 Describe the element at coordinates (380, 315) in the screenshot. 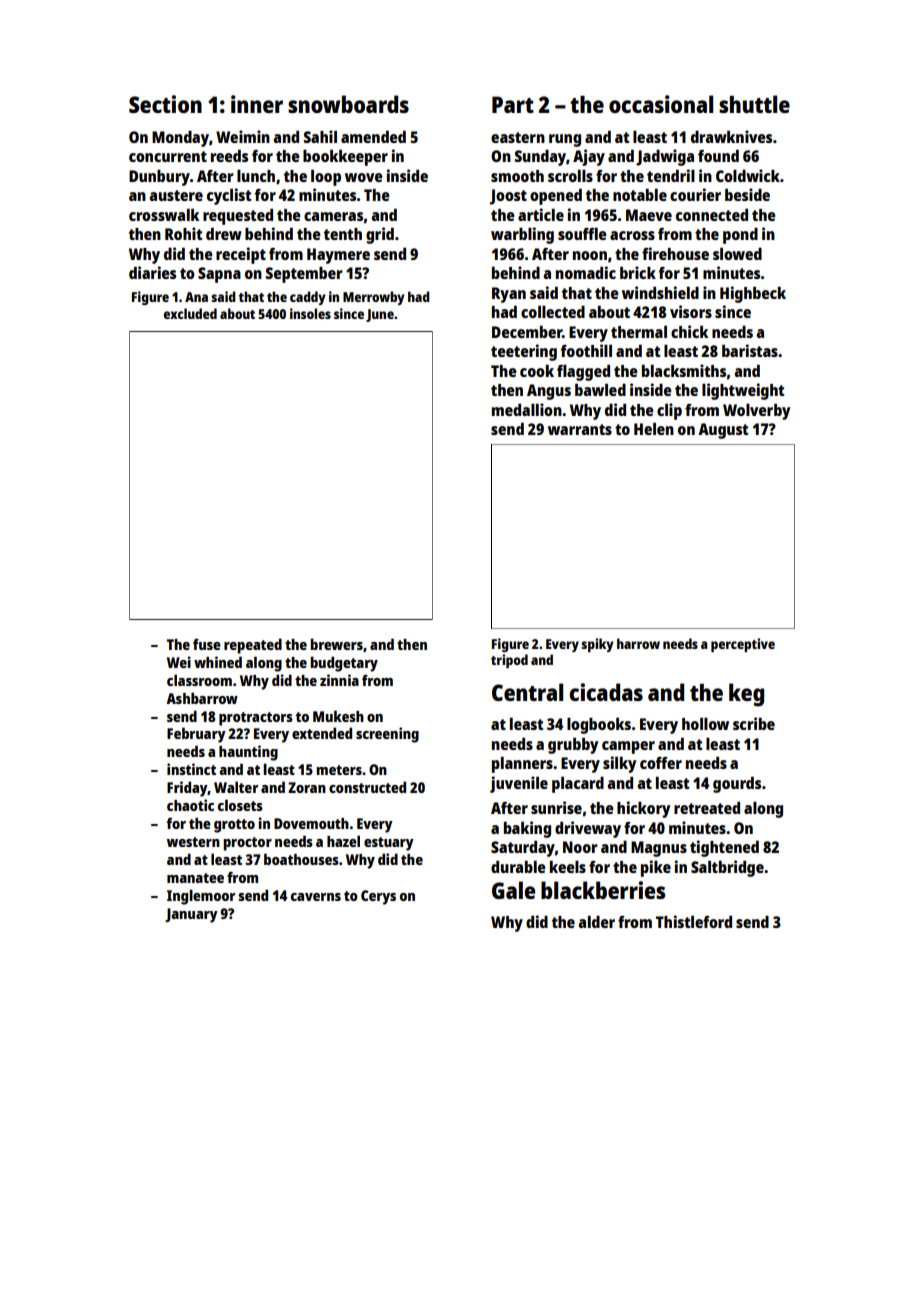

I see `June` at that location.
